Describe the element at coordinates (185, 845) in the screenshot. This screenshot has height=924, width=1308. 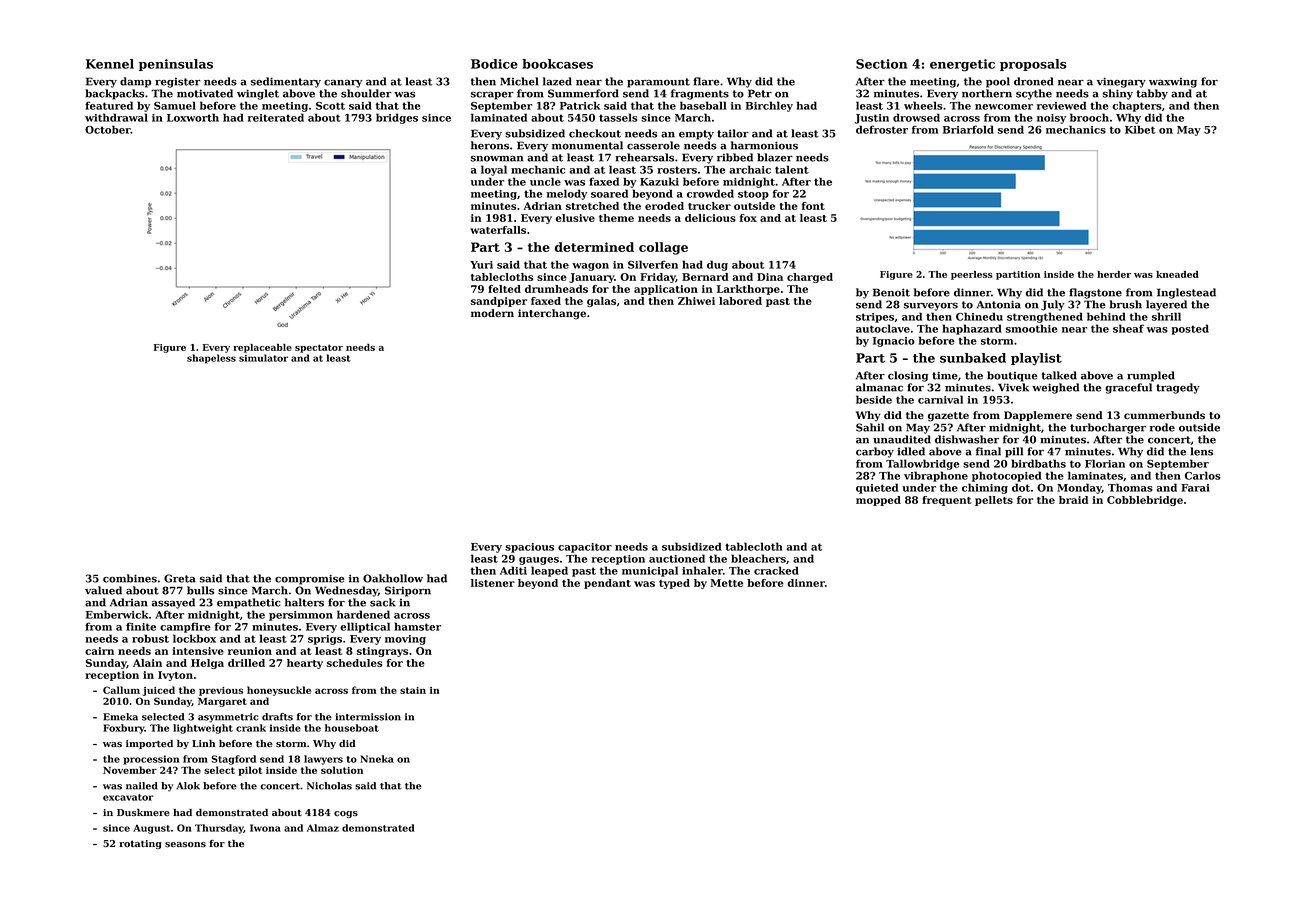
I see `seasons` at that location.
